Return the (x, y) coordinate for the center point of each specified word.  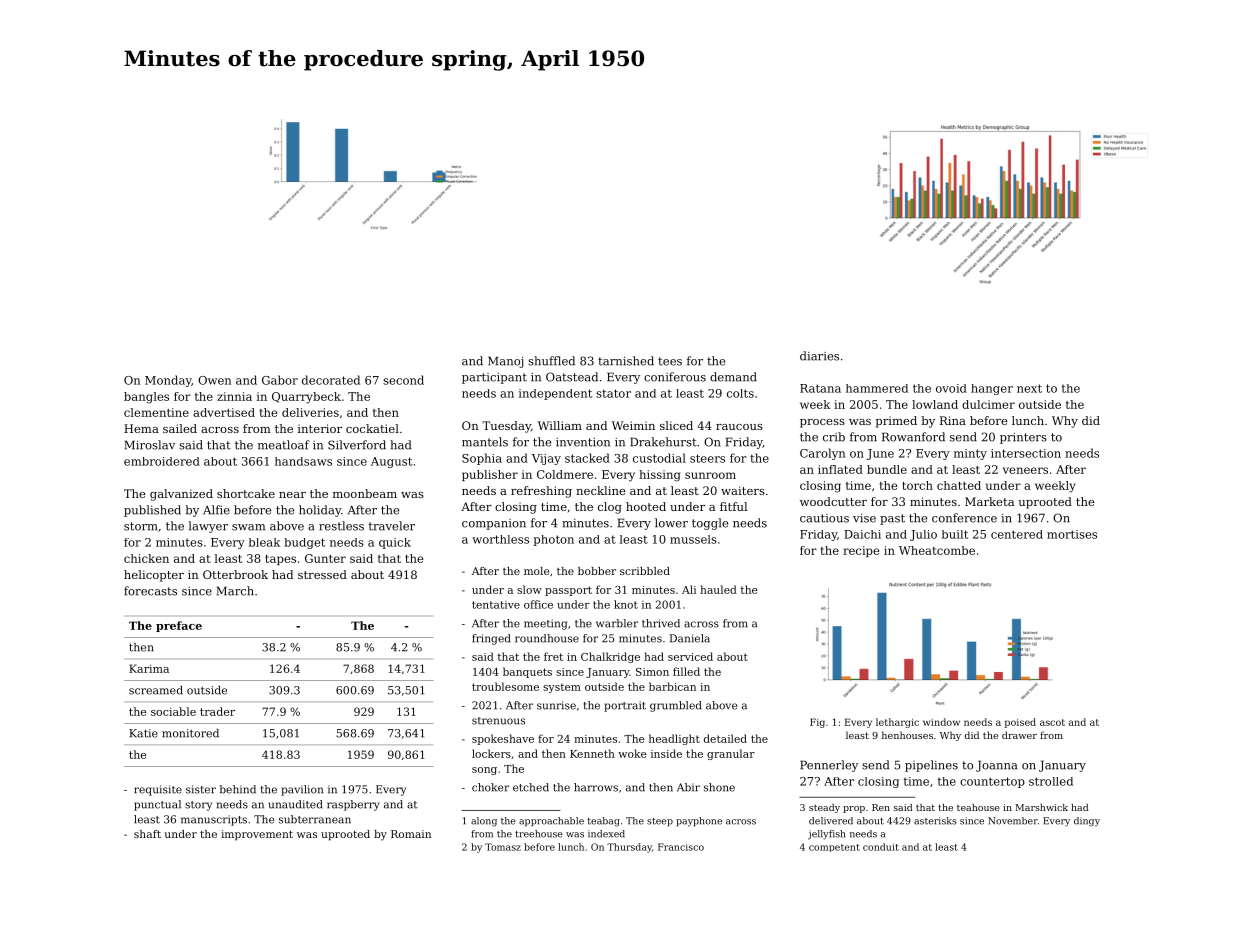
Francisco (681, 847)
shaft (147, 834)
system (562, 688)
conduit (881, 847)
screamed (156, 690)
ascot (1052, 722)
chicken (146, 558)
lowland (935, 404)
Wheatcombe (937, 550)
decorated (331, 380)
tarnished (626, 361)
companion (494, 524)
